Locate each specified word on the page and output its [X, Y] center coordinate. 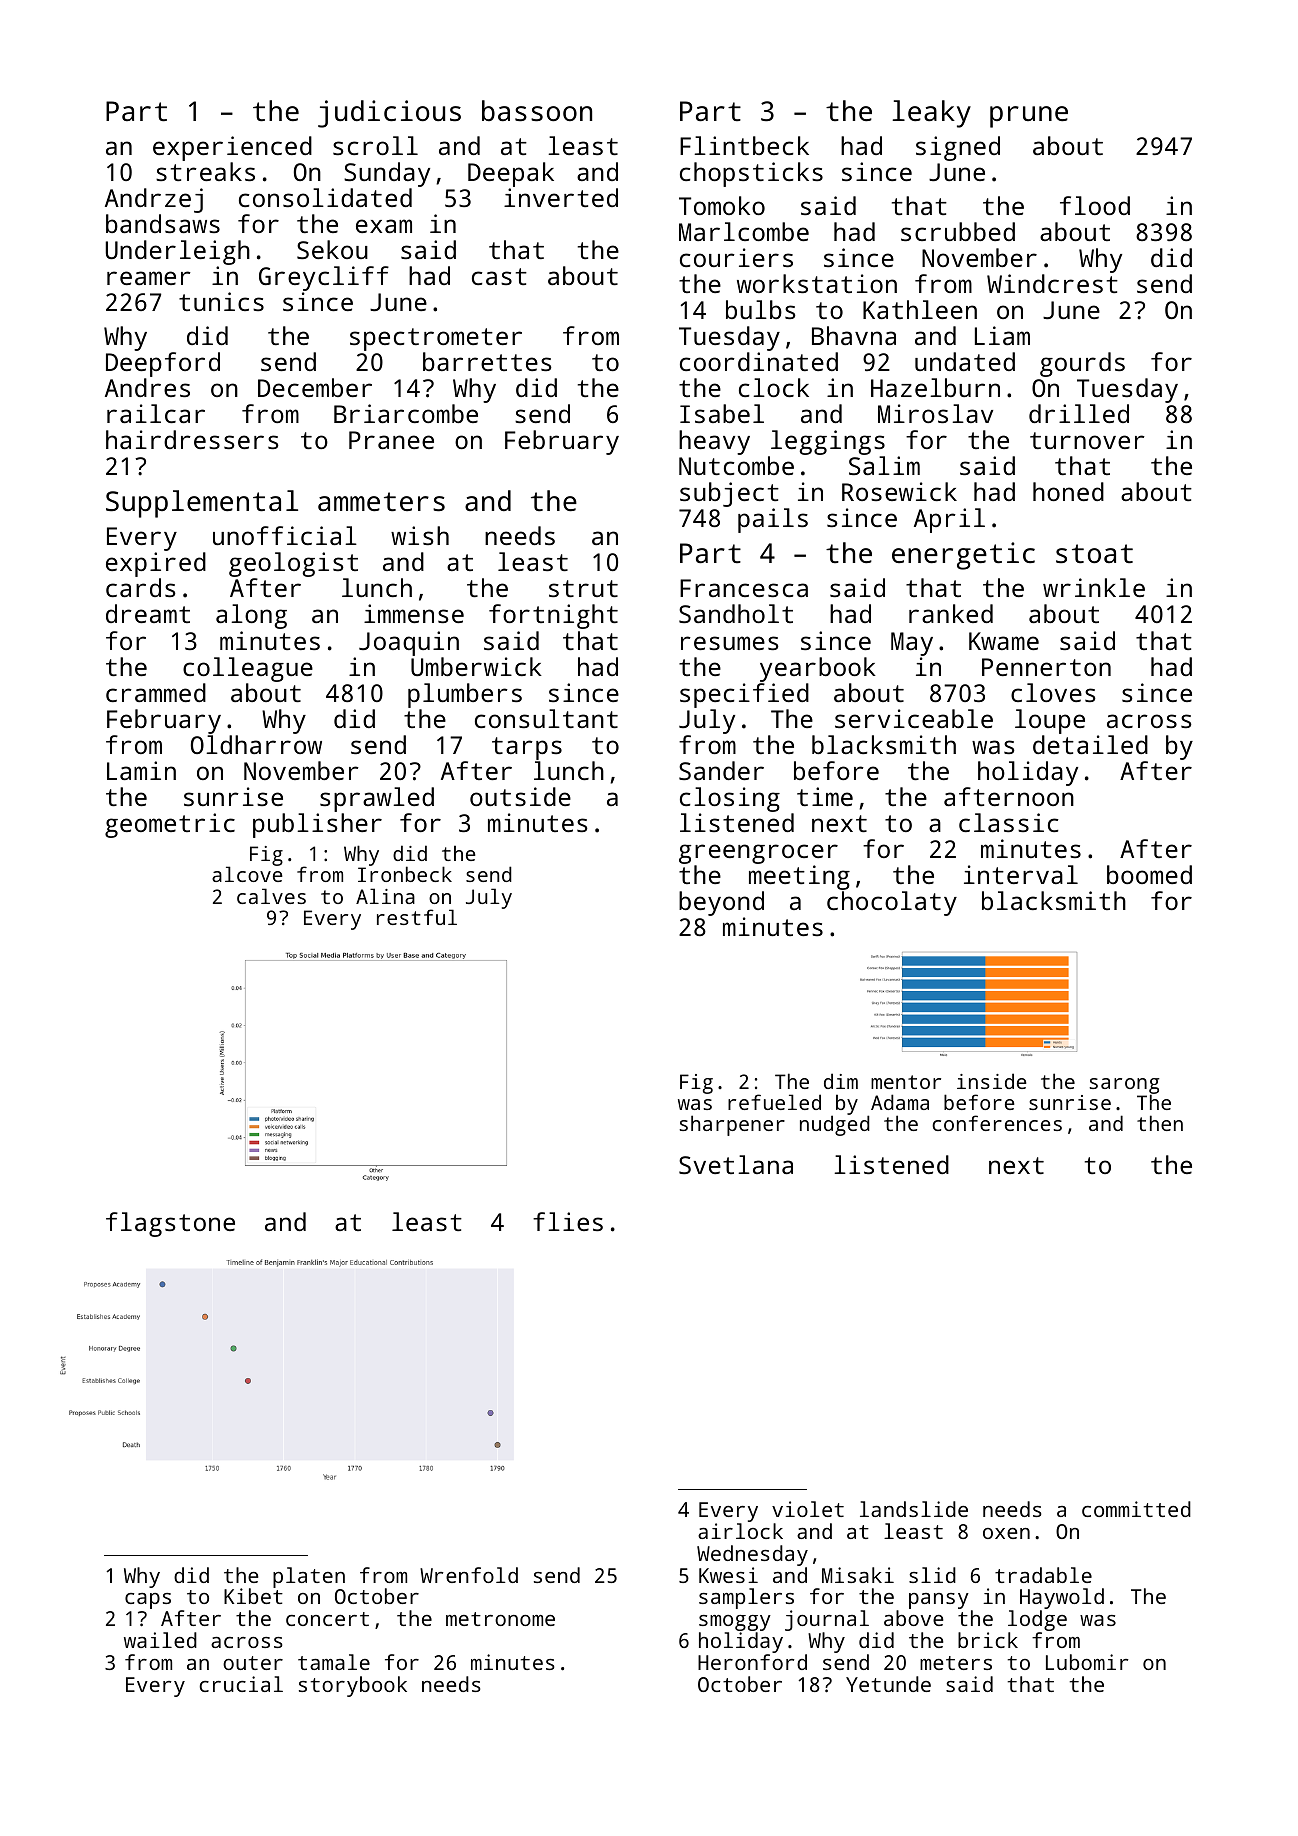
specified [744, 695]
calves [271, 896]
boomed [1149, 874]
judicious [389, 114]
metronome [500, 1619]
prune [1029, 117]
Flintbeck [744, 145]
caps [148, 1601]
